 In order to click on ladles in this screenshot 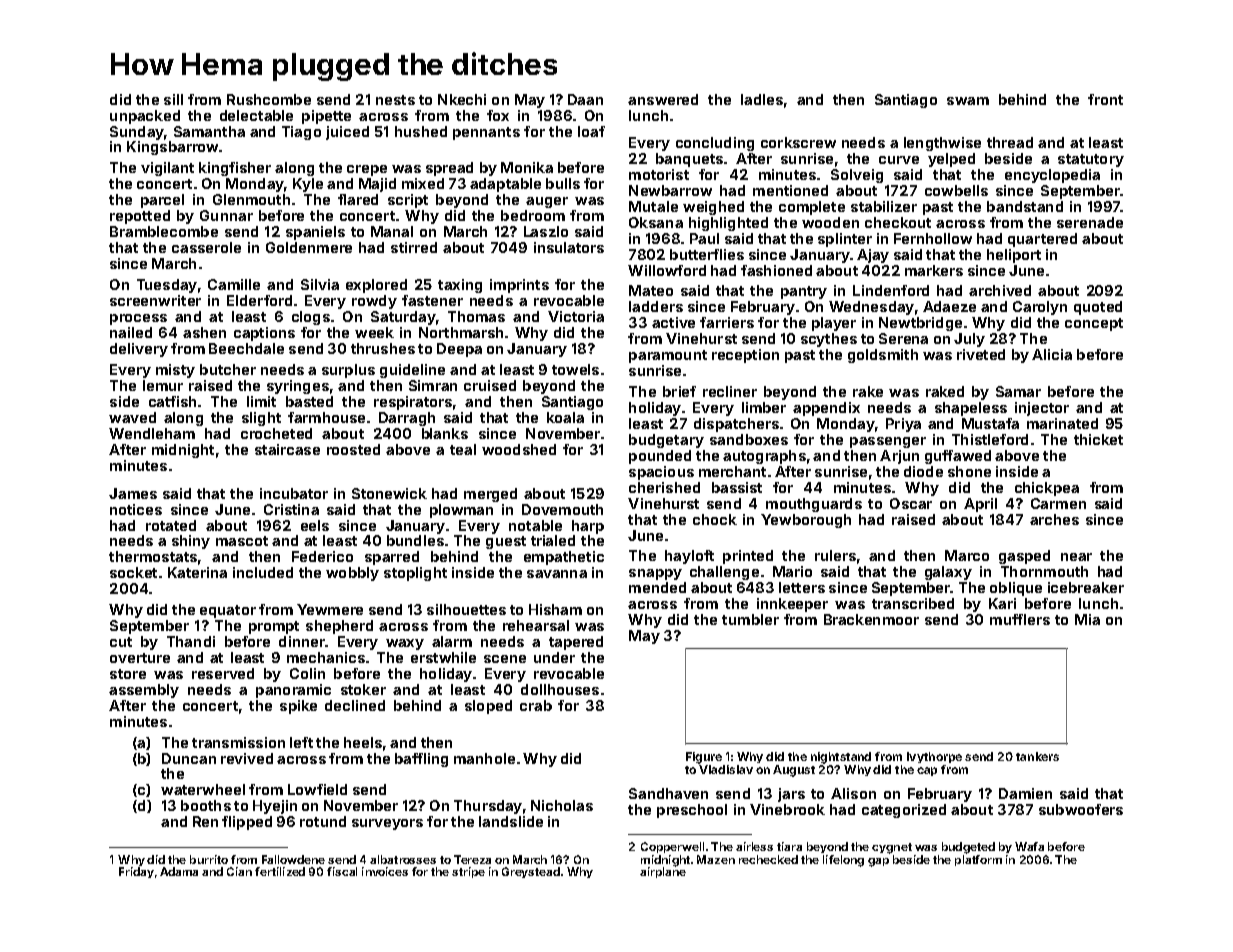, I will do `click(762, 99)`.
